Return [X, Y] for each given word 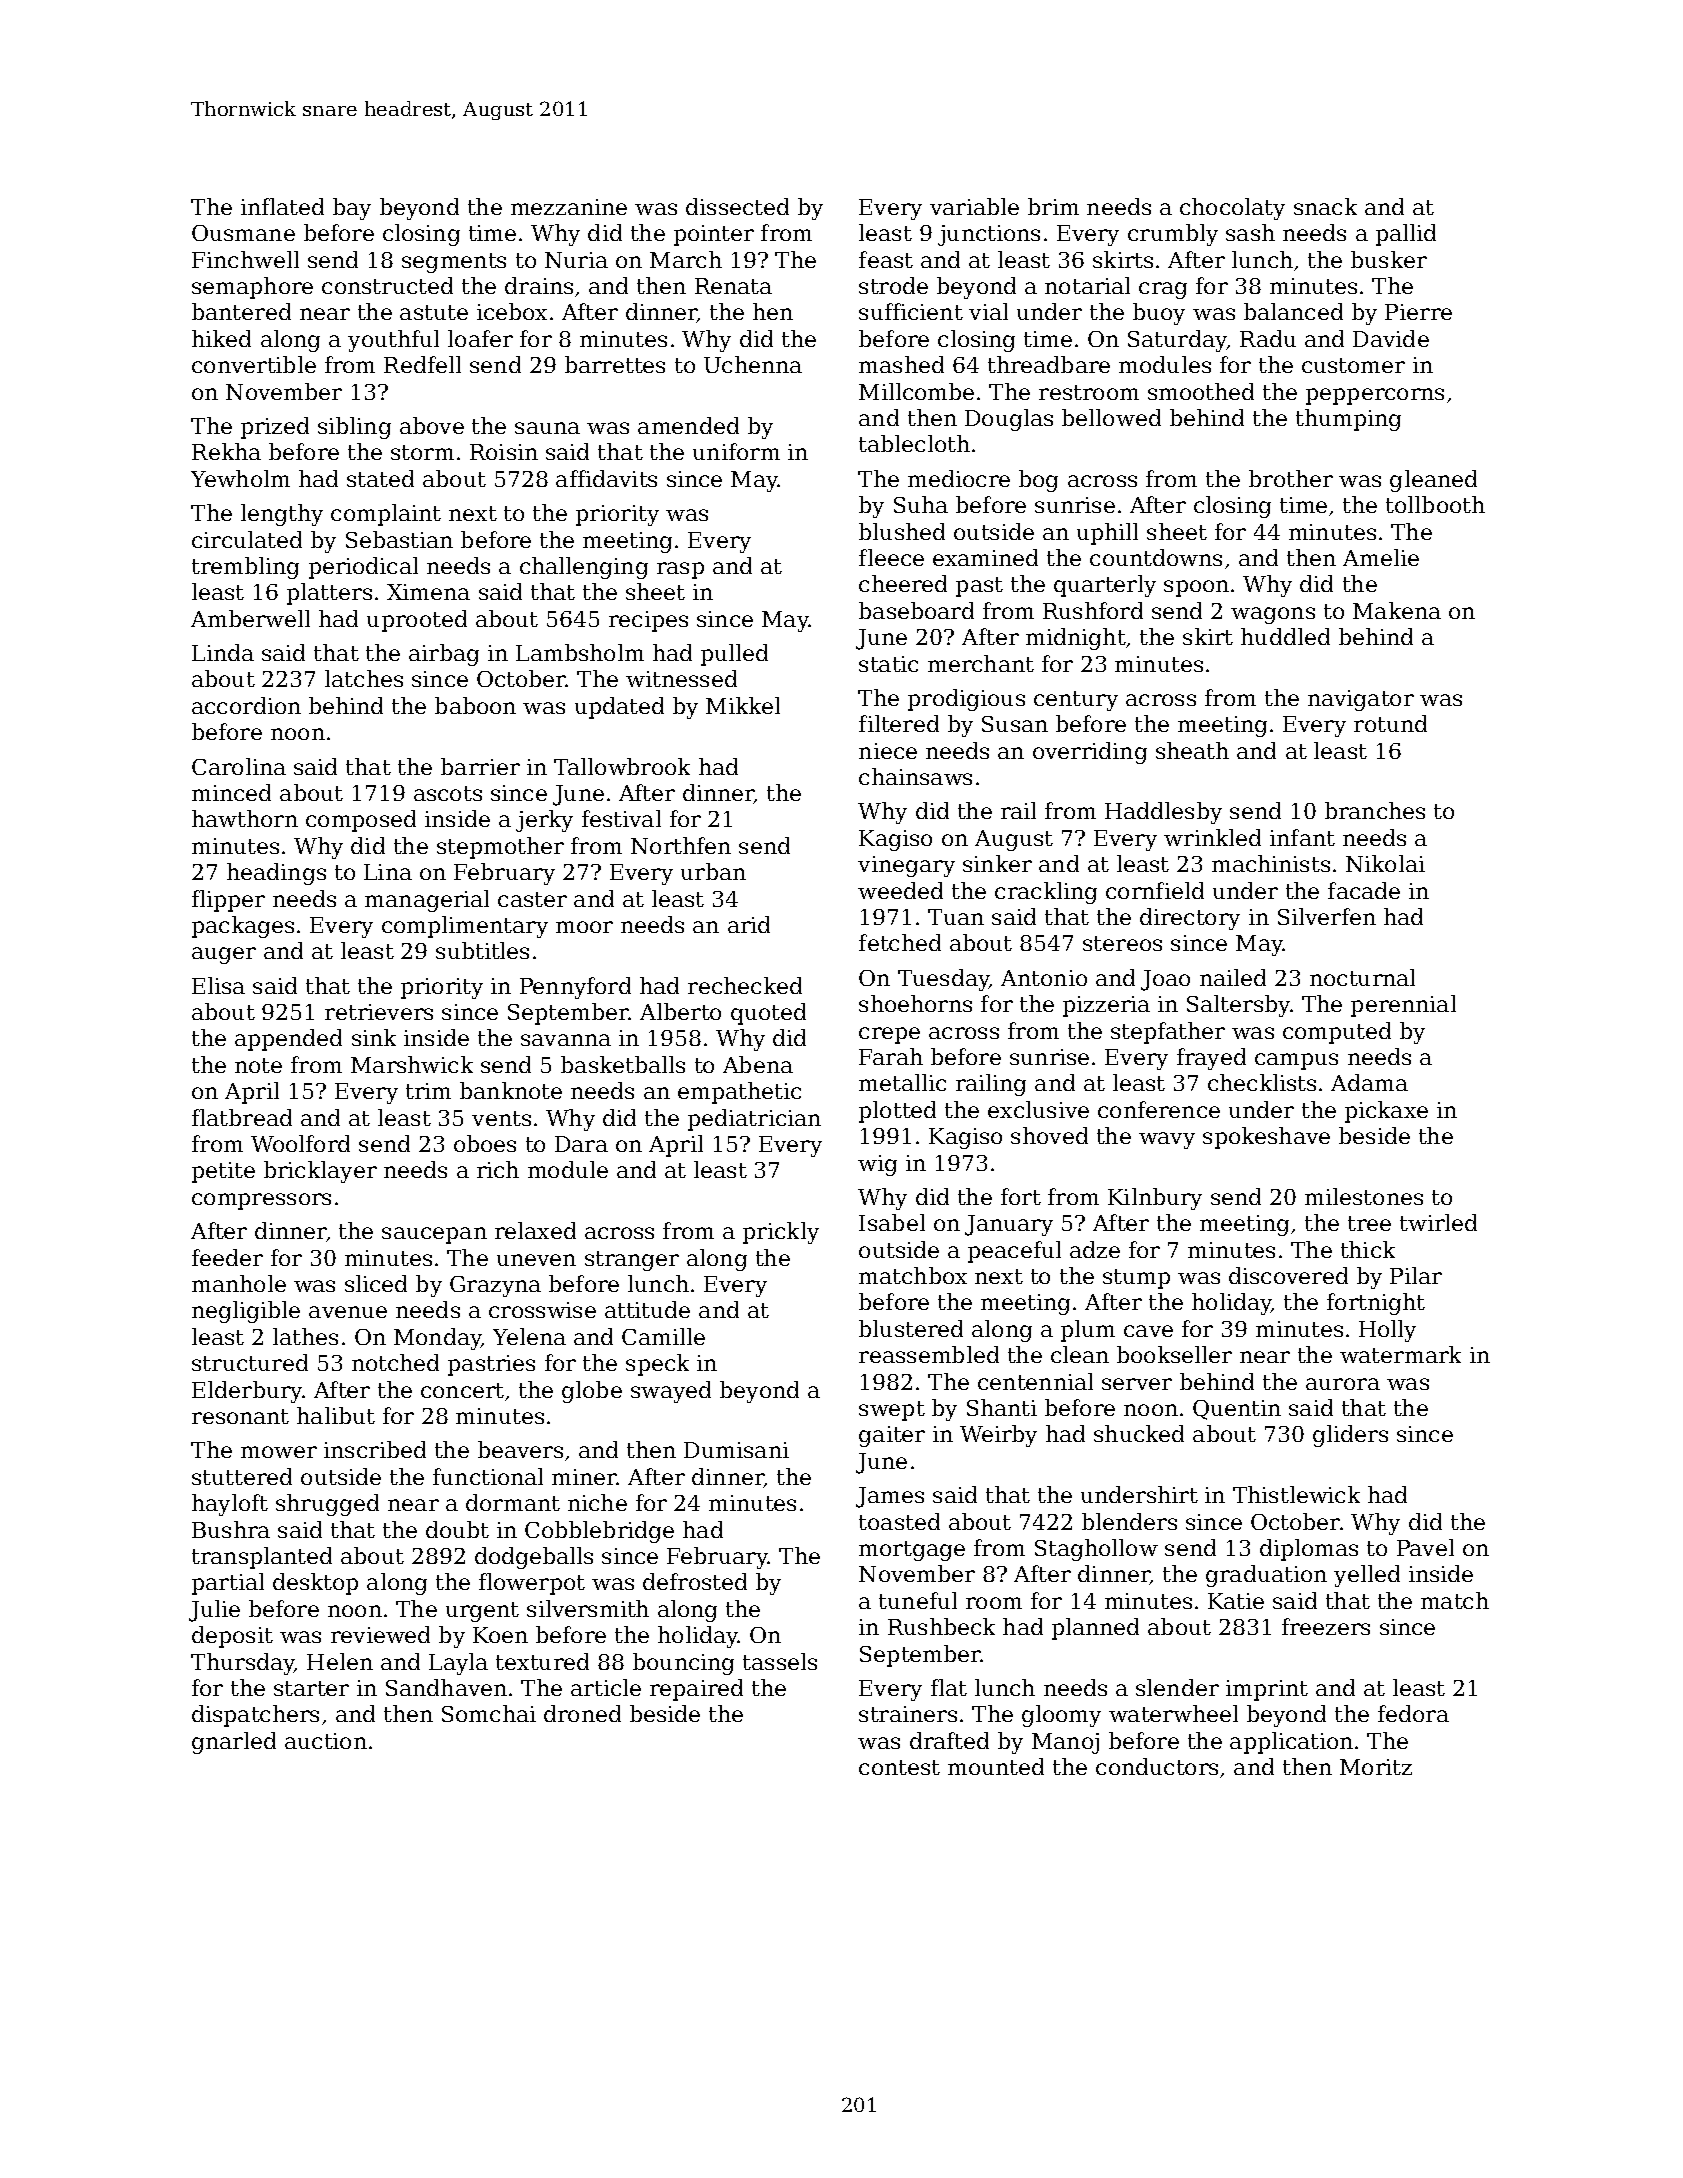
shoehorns [915, 1003]
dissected [737, 206]
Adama [1369, 1082]
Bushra [231, 1529]
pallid [1406, 235]
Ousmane [243, 233]
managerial [427, 901]
